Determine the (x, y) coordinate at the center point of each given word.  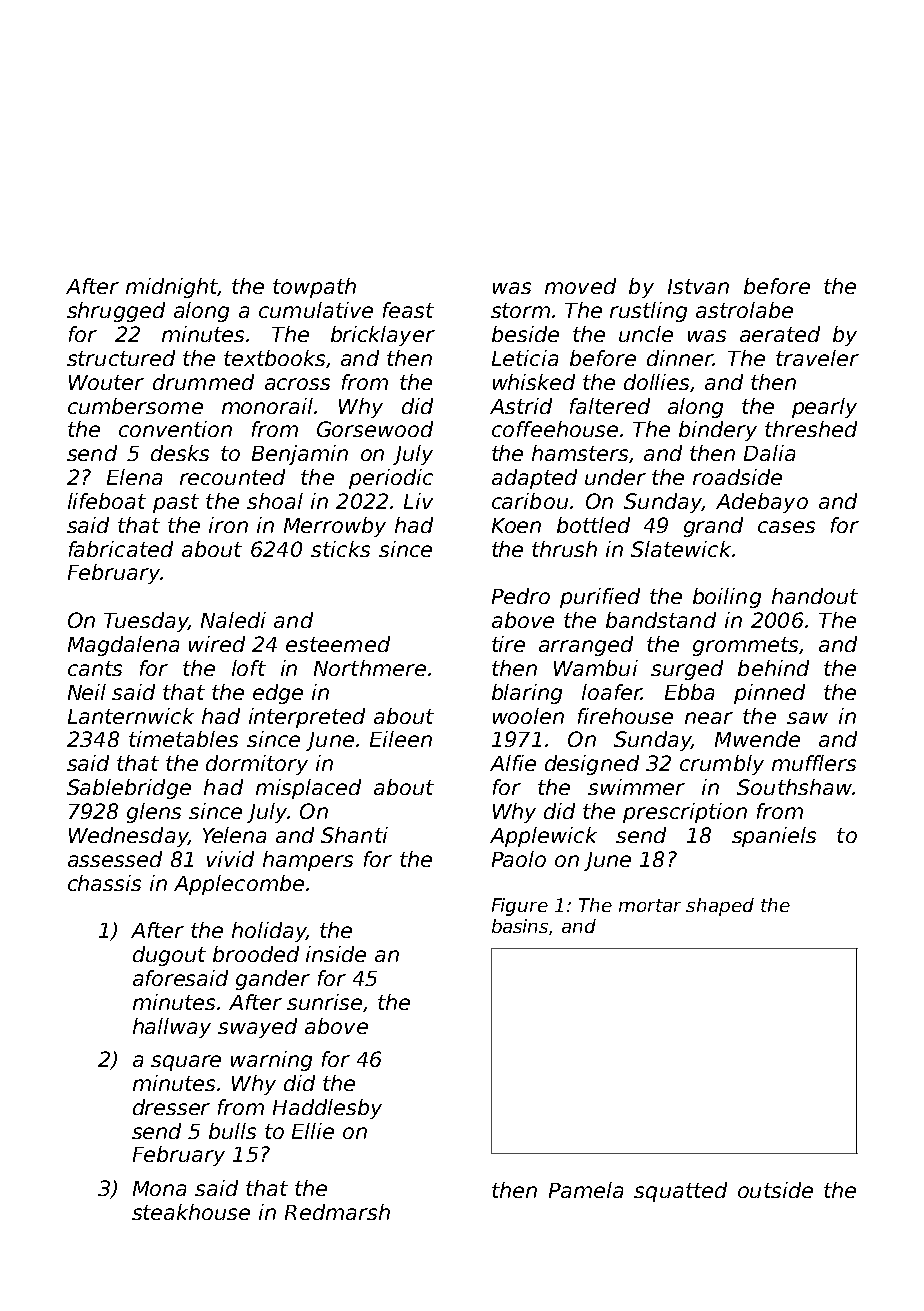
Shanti (354, 835)
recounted (232, 477)
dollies (657, 383)
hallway (172, 1028)
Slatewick (681, 549)
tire (508, 644)
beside (525, 334)
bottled (593, 525)
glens (154, 813)
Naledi (233, 620)
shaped (720, 907)
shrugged (116, 312)
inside (336, 954)
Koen (516, 525)
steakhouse (191, 1212)
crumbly (722, 765)
